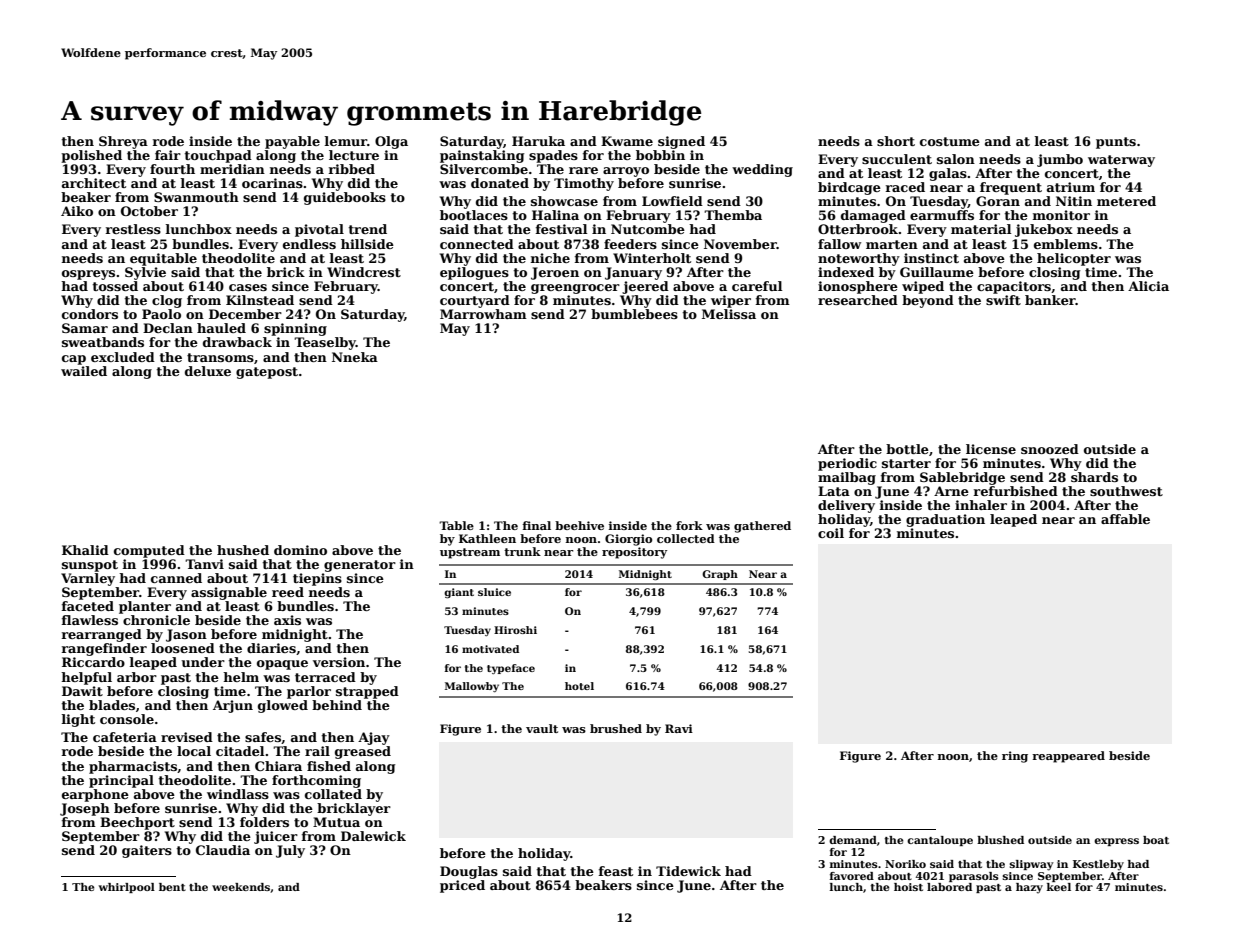  I want to click on Sablebridge, so click(962, 478).
